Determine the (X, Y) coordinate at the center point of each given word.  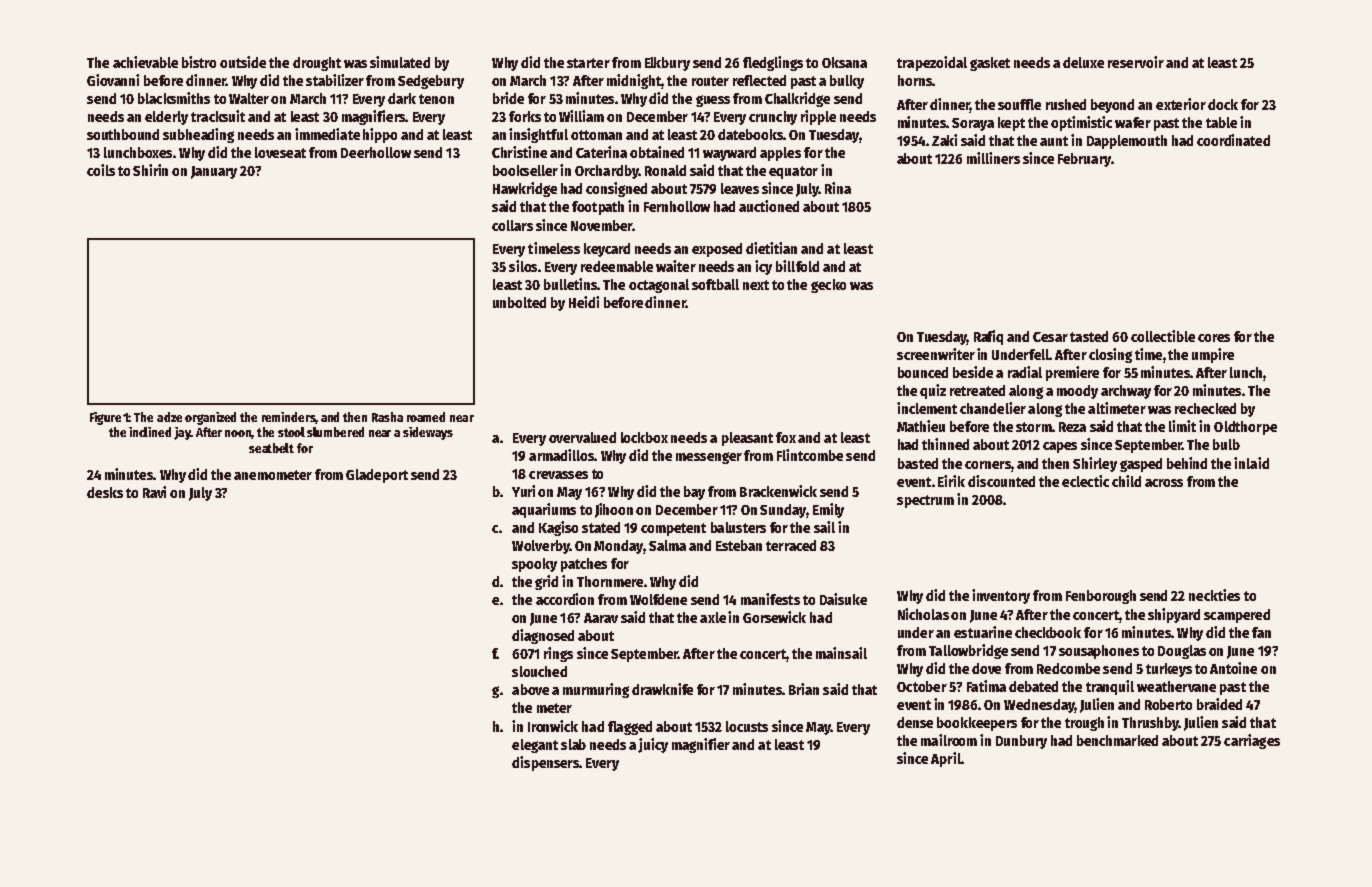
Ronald (665, 170)
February (1084, 160)
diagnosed (543, 636)
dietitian (771, 248)
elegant (535, 746)
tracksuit (218, 116)
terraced (791, 545)
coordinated (1233, 140)
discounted (1001, 481)
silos (523, 266)
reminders (289, 418)
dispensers (545, 763)
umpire (1213, 355)
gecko (828, 286)
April (946, 759)
